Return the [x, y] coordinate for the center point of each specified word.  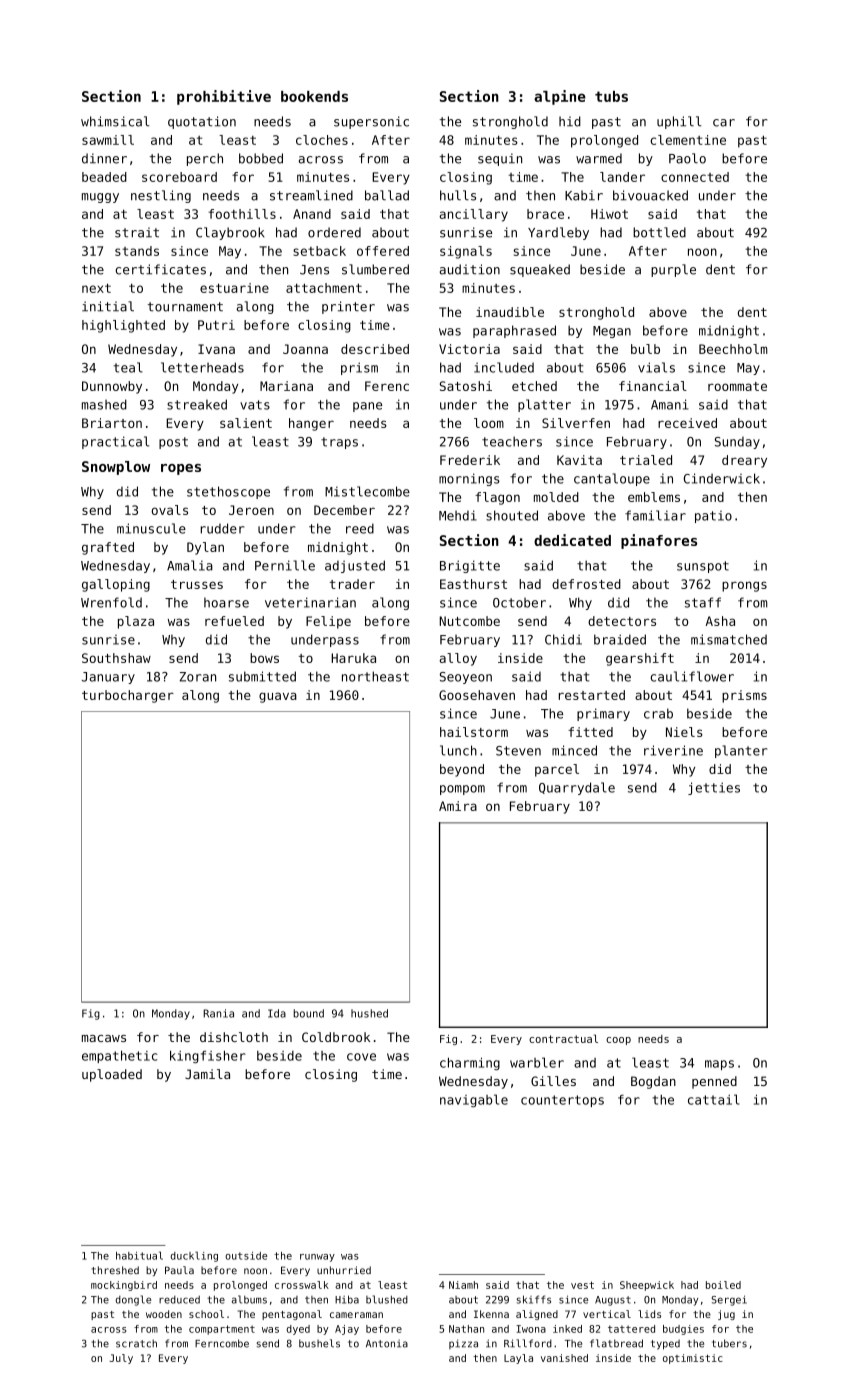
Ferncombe [222, 1343]
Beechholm [733, 349]
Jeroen [251, 510]
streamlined [311, 195]
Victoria [469, 349]
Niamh [463, 1285]
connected [695, 177]
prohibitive [224, 97]
